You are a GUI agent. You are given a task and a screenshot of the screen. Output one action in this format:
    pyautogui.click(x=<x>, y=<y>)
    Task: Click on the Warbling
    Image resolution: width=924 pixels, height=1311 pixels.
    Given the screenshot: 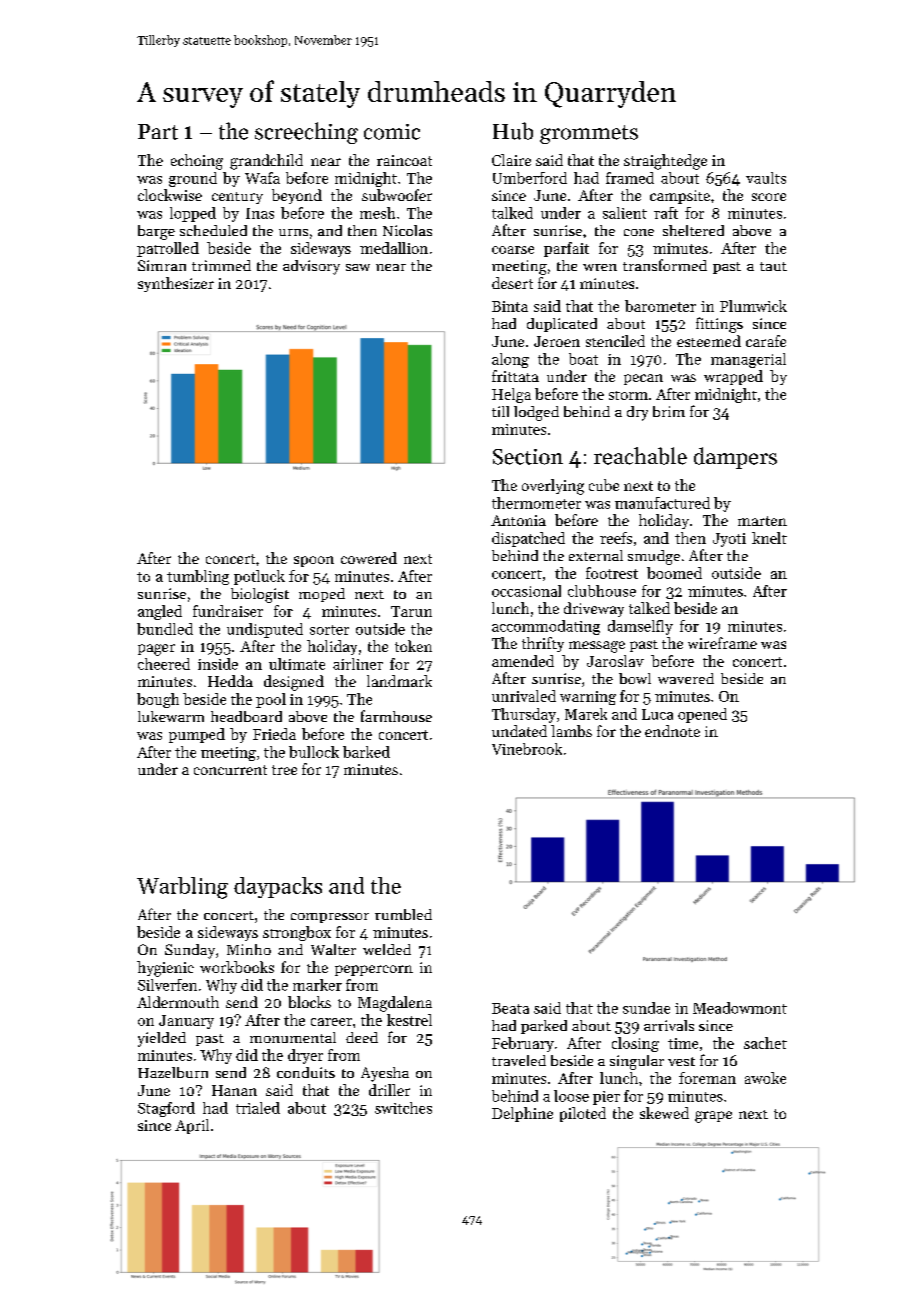 What is the action you would take?
    pyautogui.click(x=182, y=888)
